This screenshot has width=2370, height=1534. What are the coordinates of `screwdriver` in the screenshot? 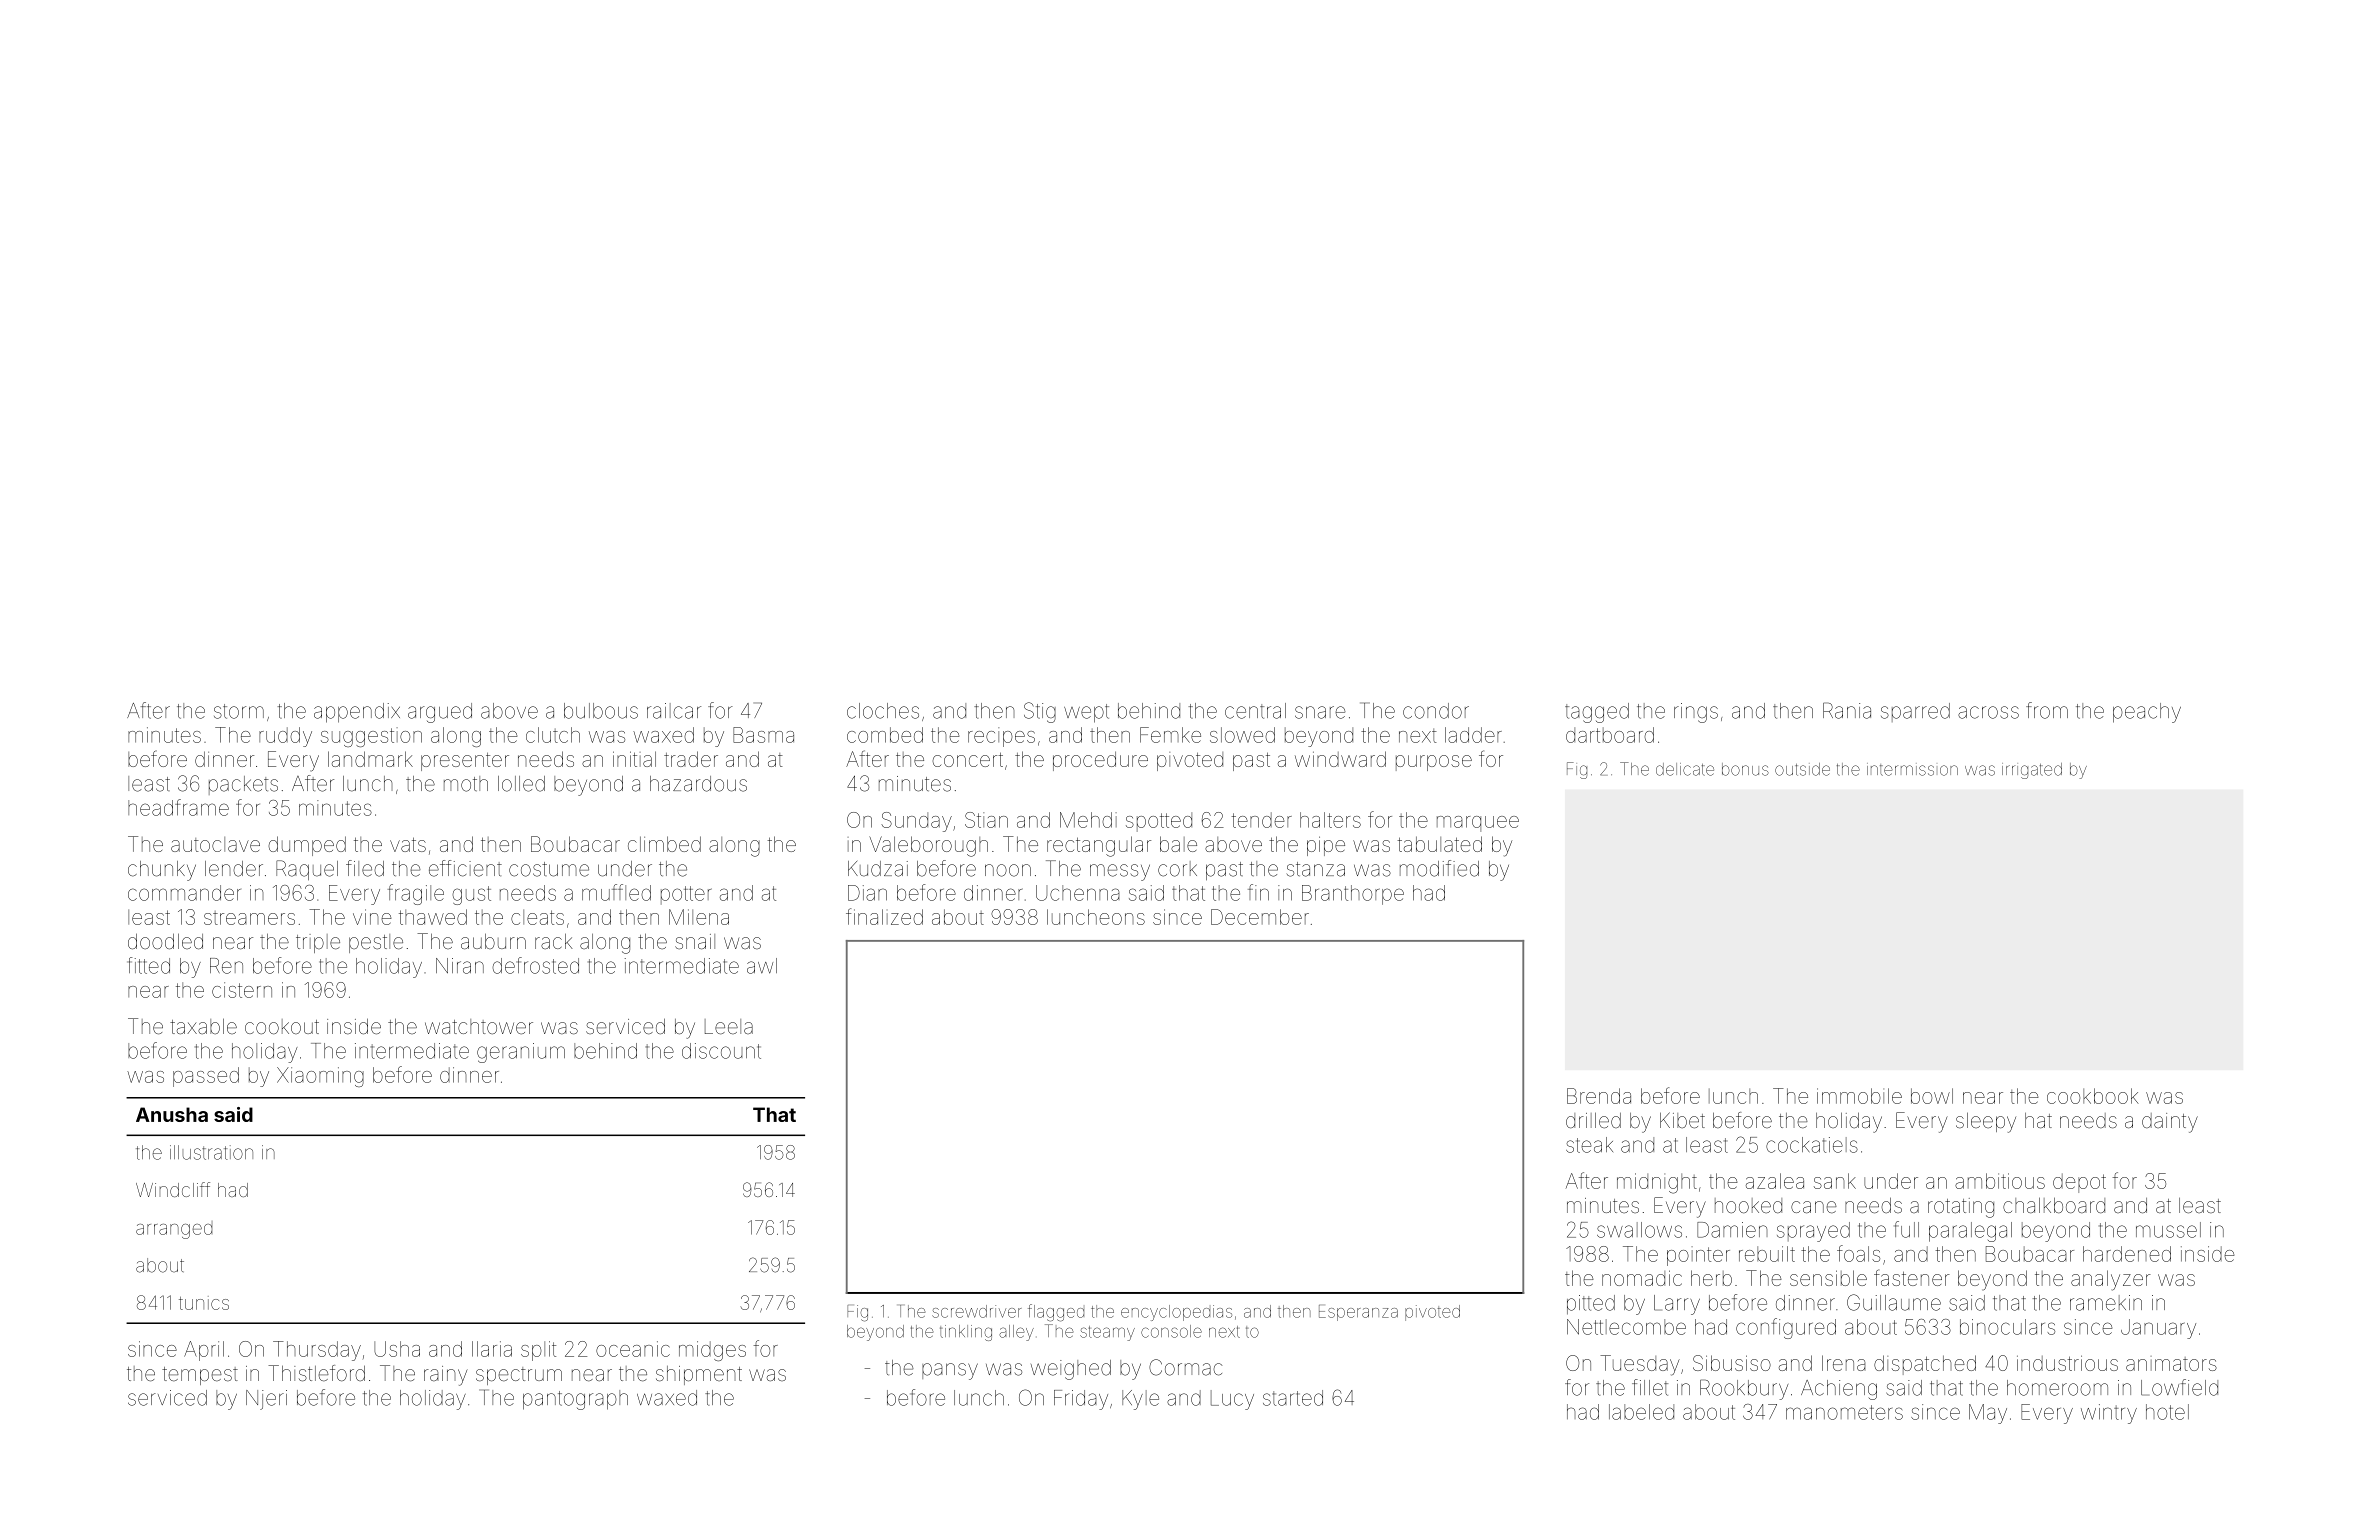 It's located at (977, 1311).
